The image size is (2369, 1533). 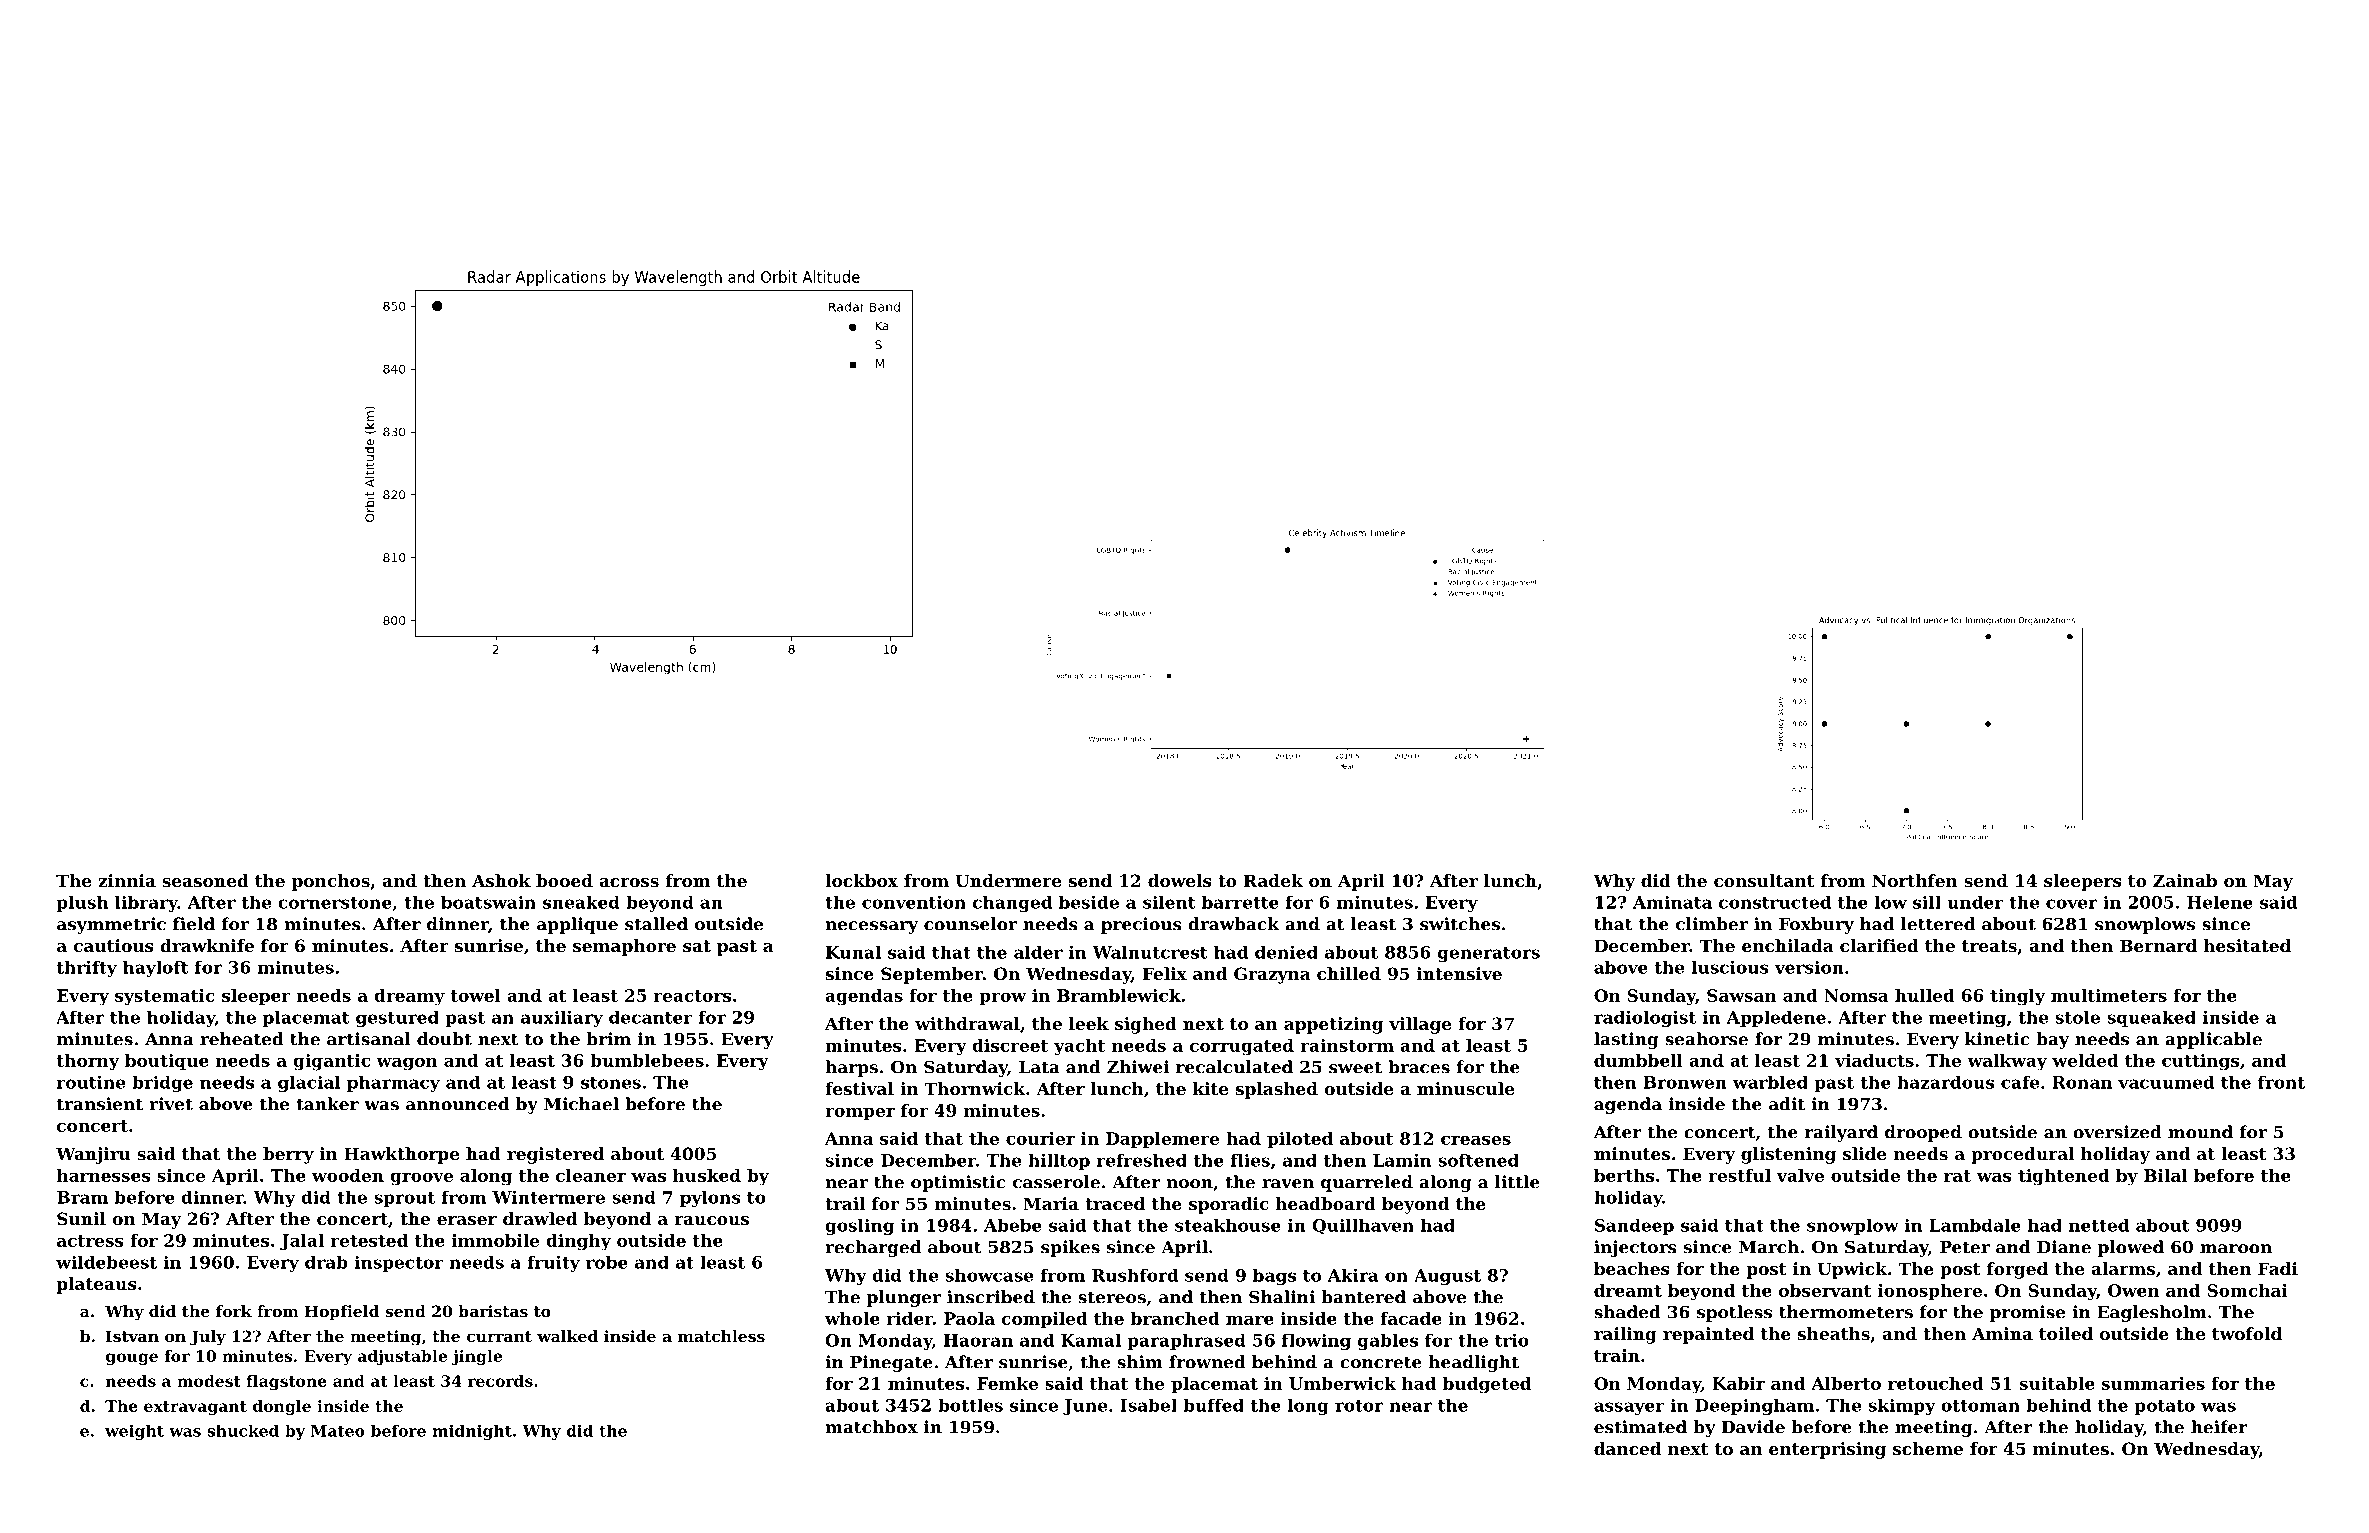 I want to click on seasoned, so click(x=205, y=880).
